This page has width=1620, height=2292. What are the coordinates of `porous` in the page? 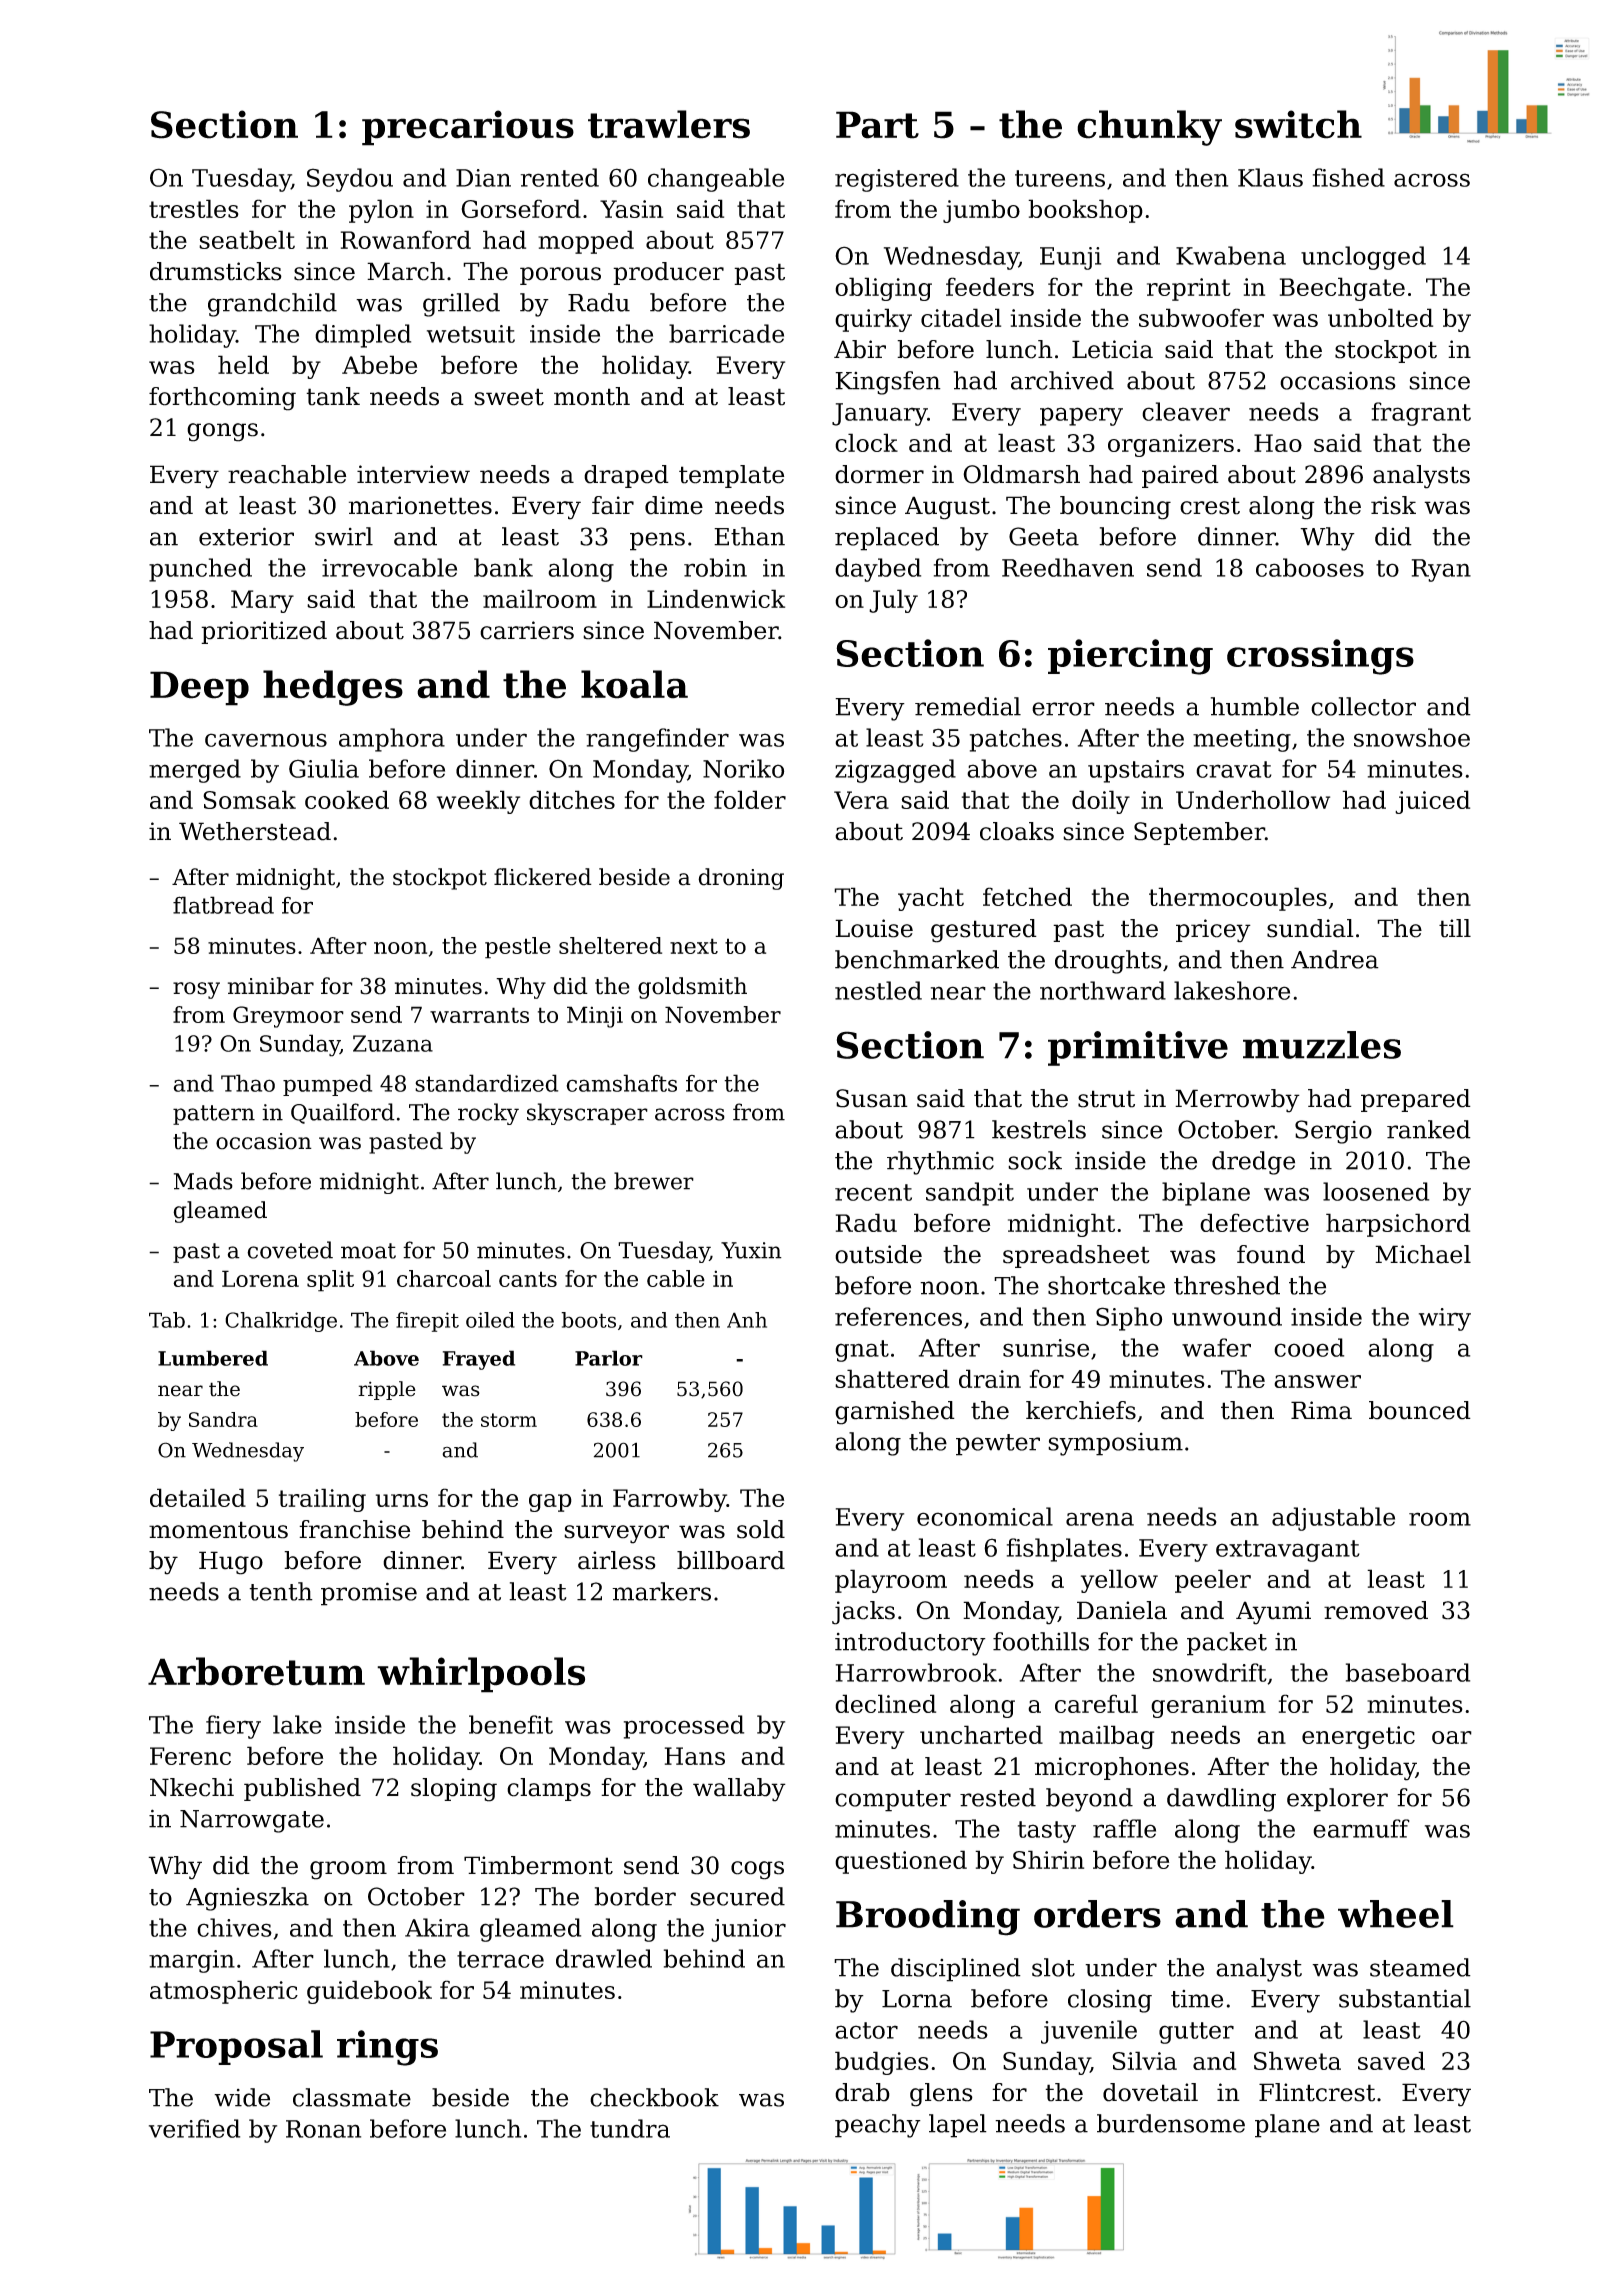 It's located at (560, 276).
